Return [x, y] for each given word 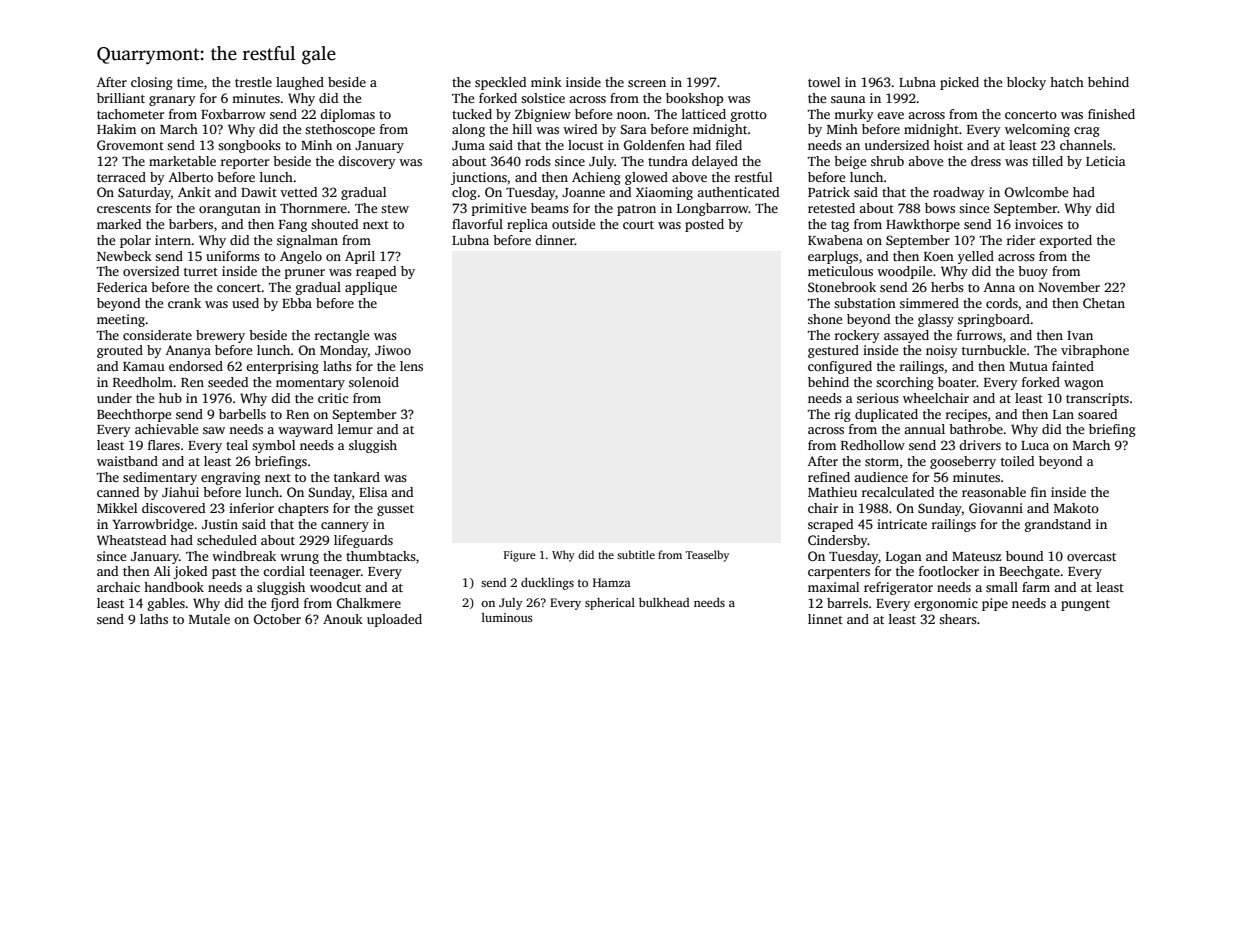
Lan [1063, 414]
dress [986, 161]
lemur [355, 429]
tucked [472, 114]
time [190, 82]
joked [190, 572]
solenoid [374, 382]
